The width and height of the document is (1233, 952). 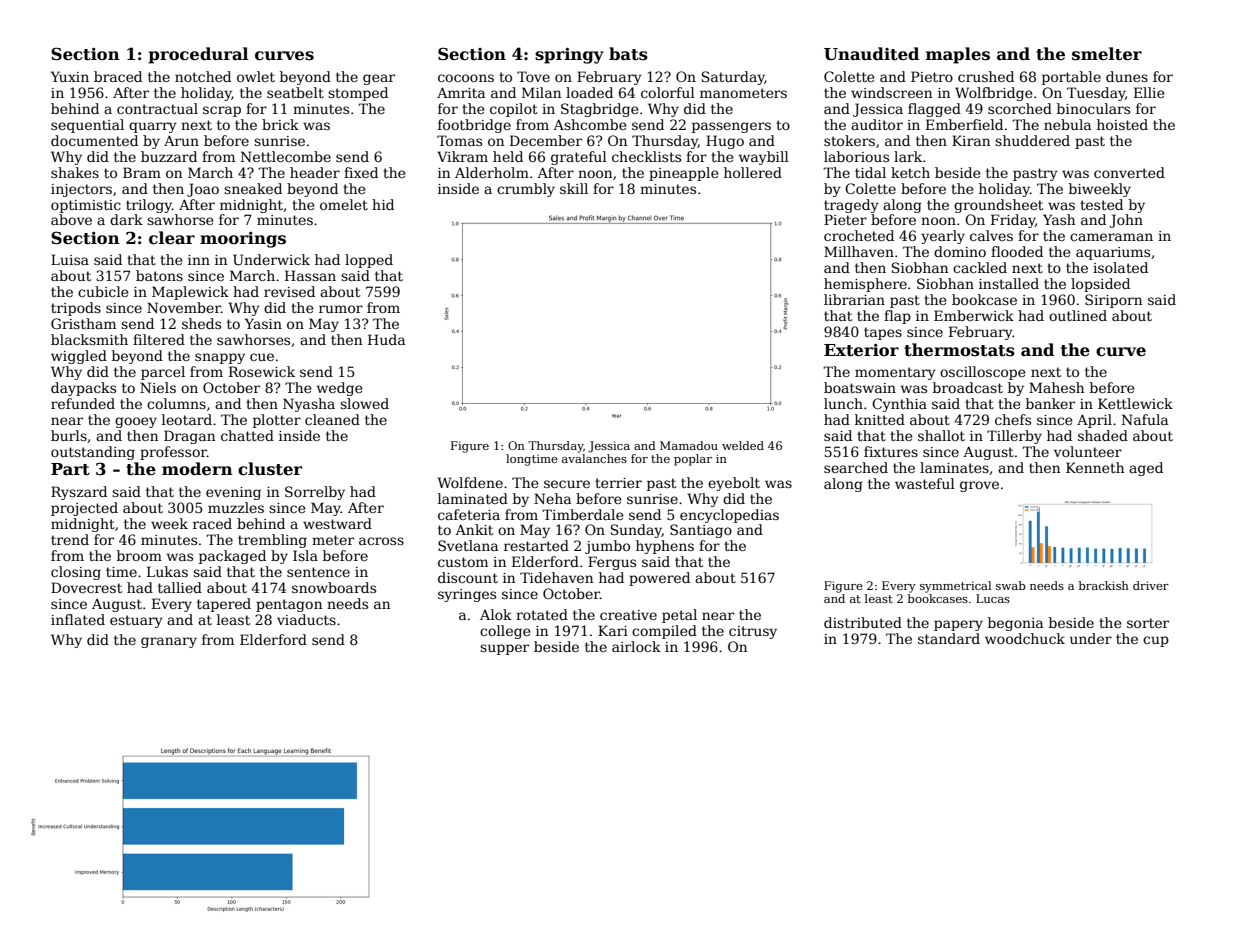 I want to click on leotard, so click(x=187, y=419).
